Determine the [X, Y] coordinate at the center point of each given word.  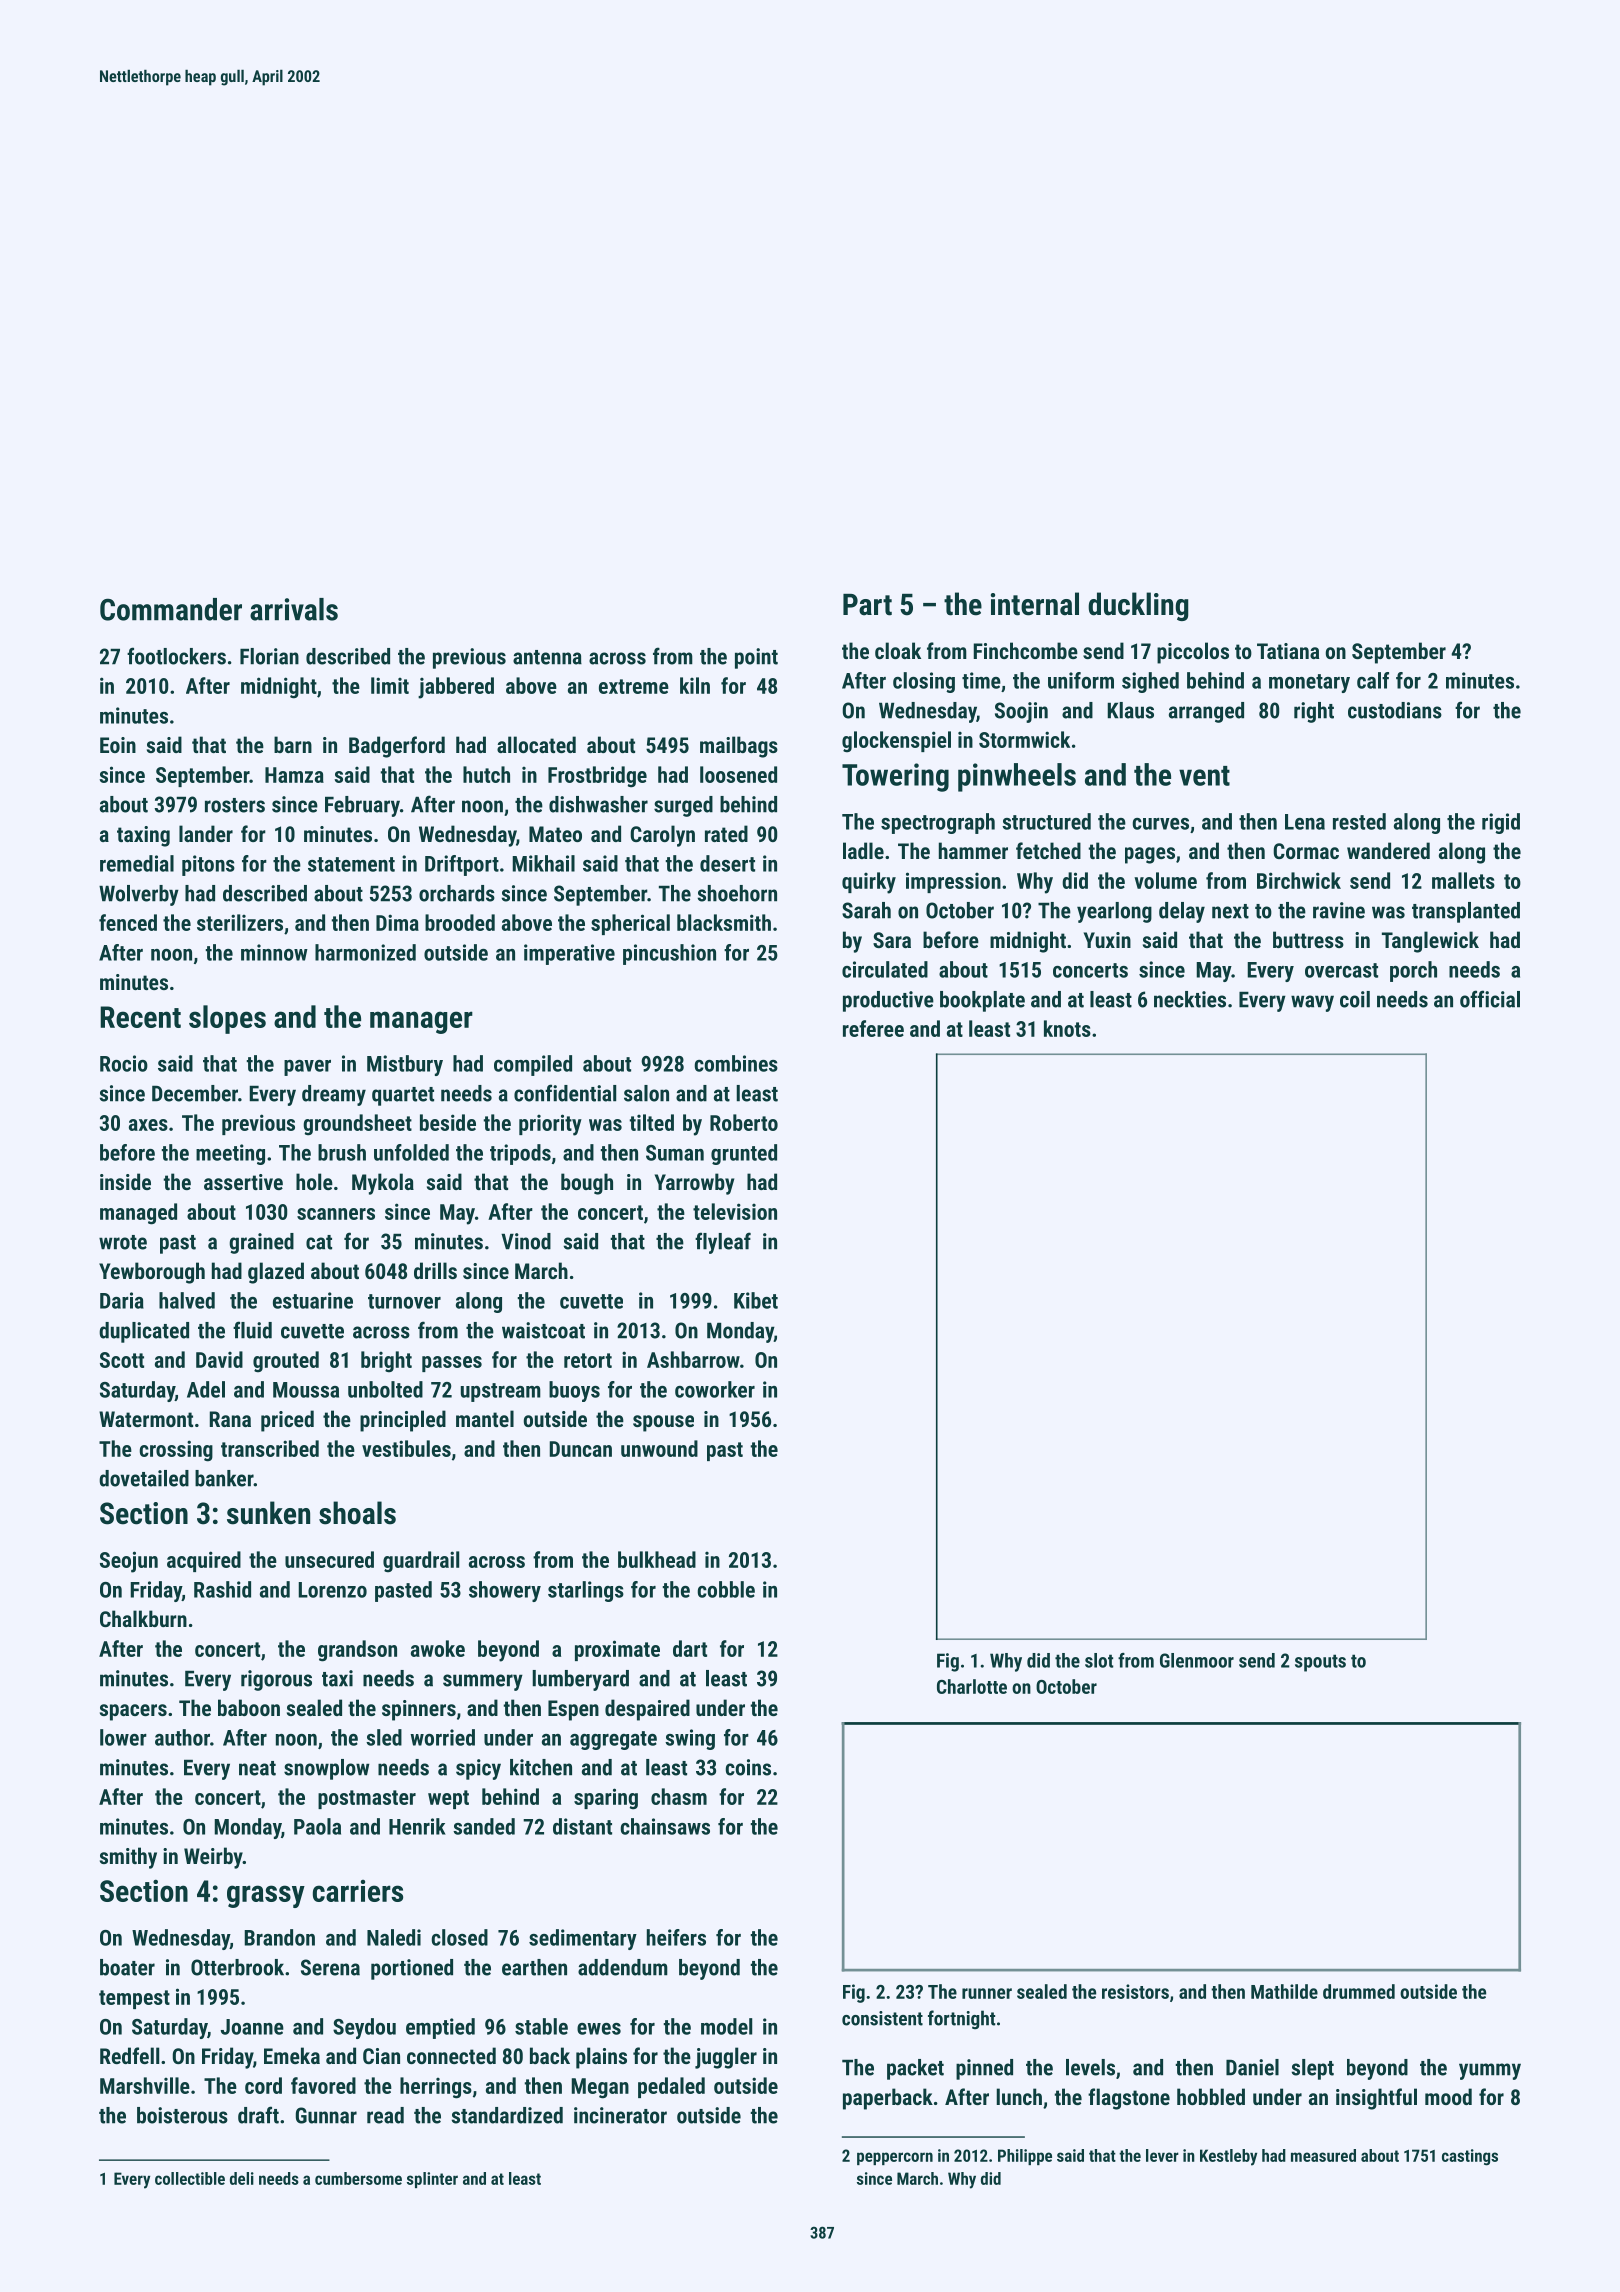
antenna [547, 657]
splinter [432, 2180]
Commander [171, 609]
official [1490, 999]
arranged [1206, 712]
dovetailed [144, 1478]
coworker [715, 1389]
